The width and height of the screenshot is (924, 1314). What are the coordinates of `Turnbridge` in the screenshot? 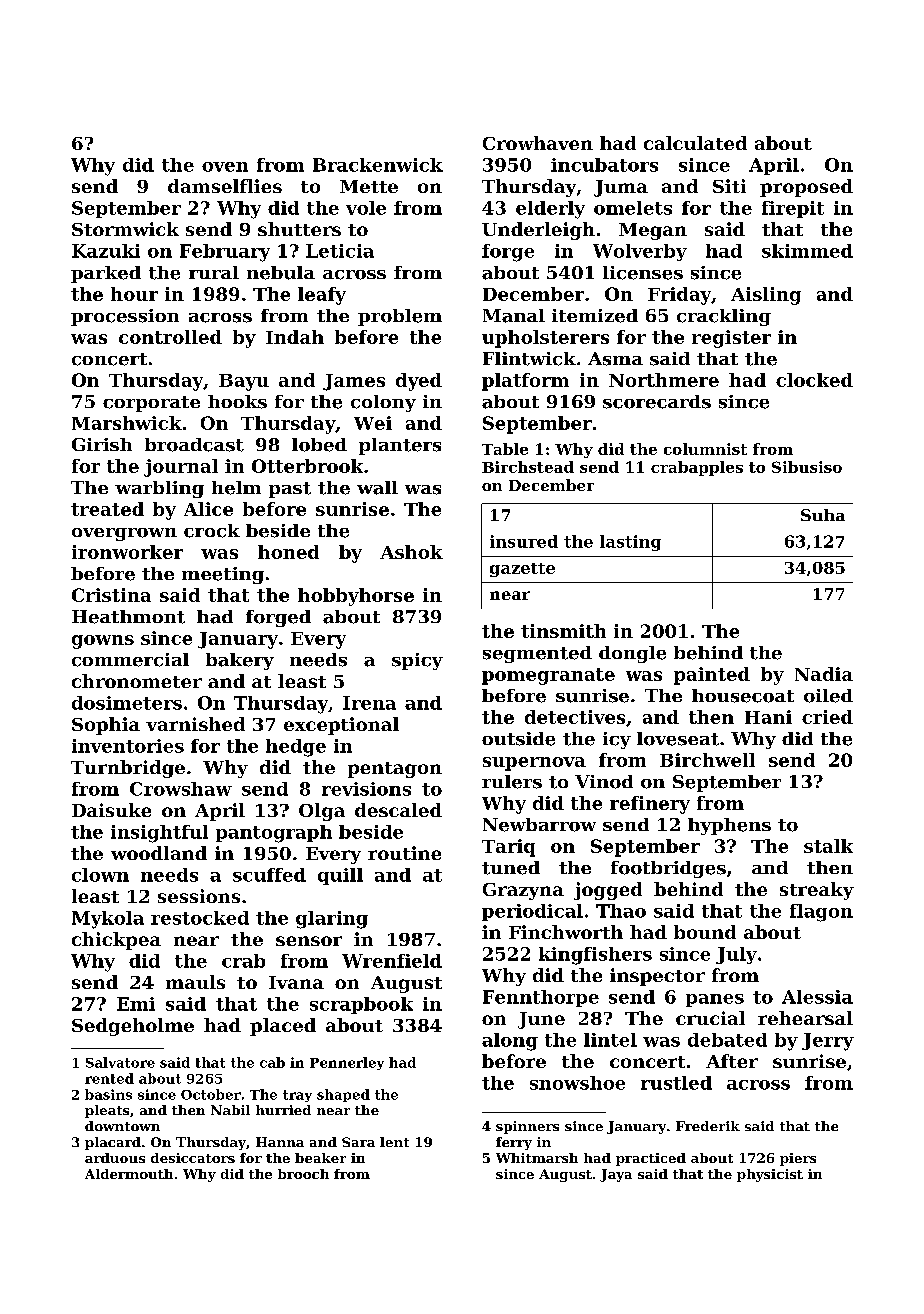 It's located at (128, 769).
